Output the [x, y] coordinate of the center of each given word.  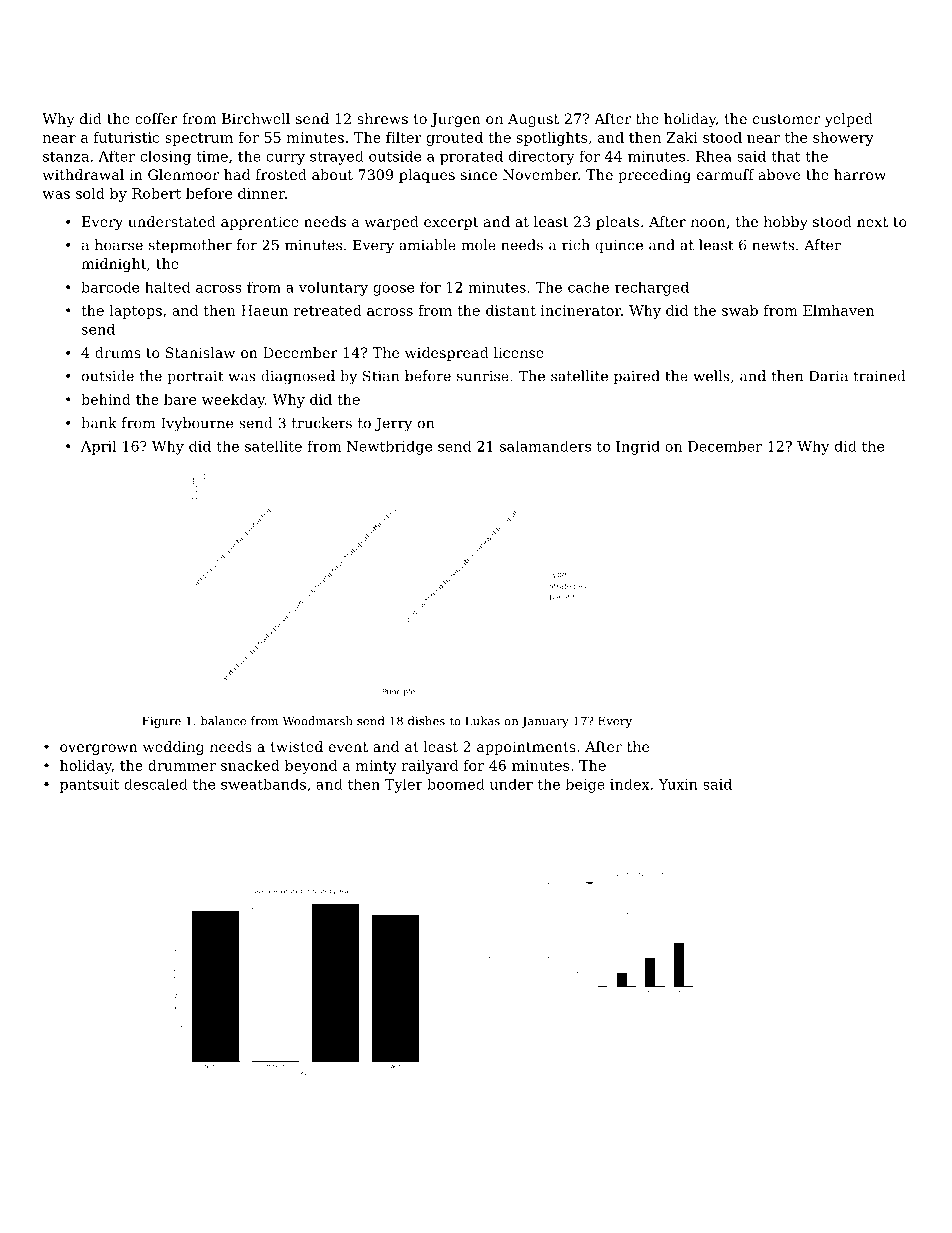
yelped [849, 120]
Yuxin [678, 784]
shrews [382, 118]
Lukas [483, 721]
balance [223, 721]
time [212, 156]
